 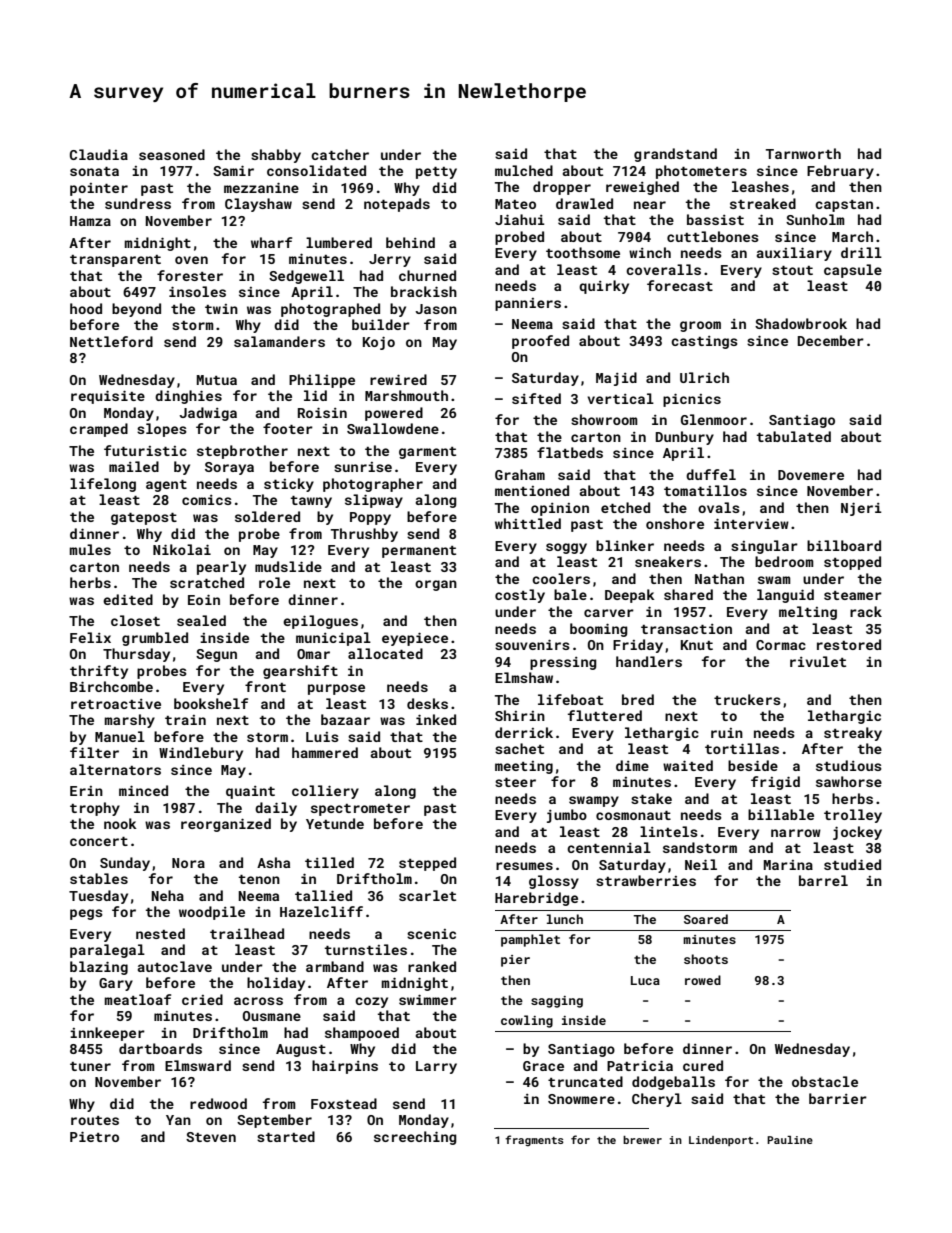 I want to click on alternators, so click(x=115, y=769).
